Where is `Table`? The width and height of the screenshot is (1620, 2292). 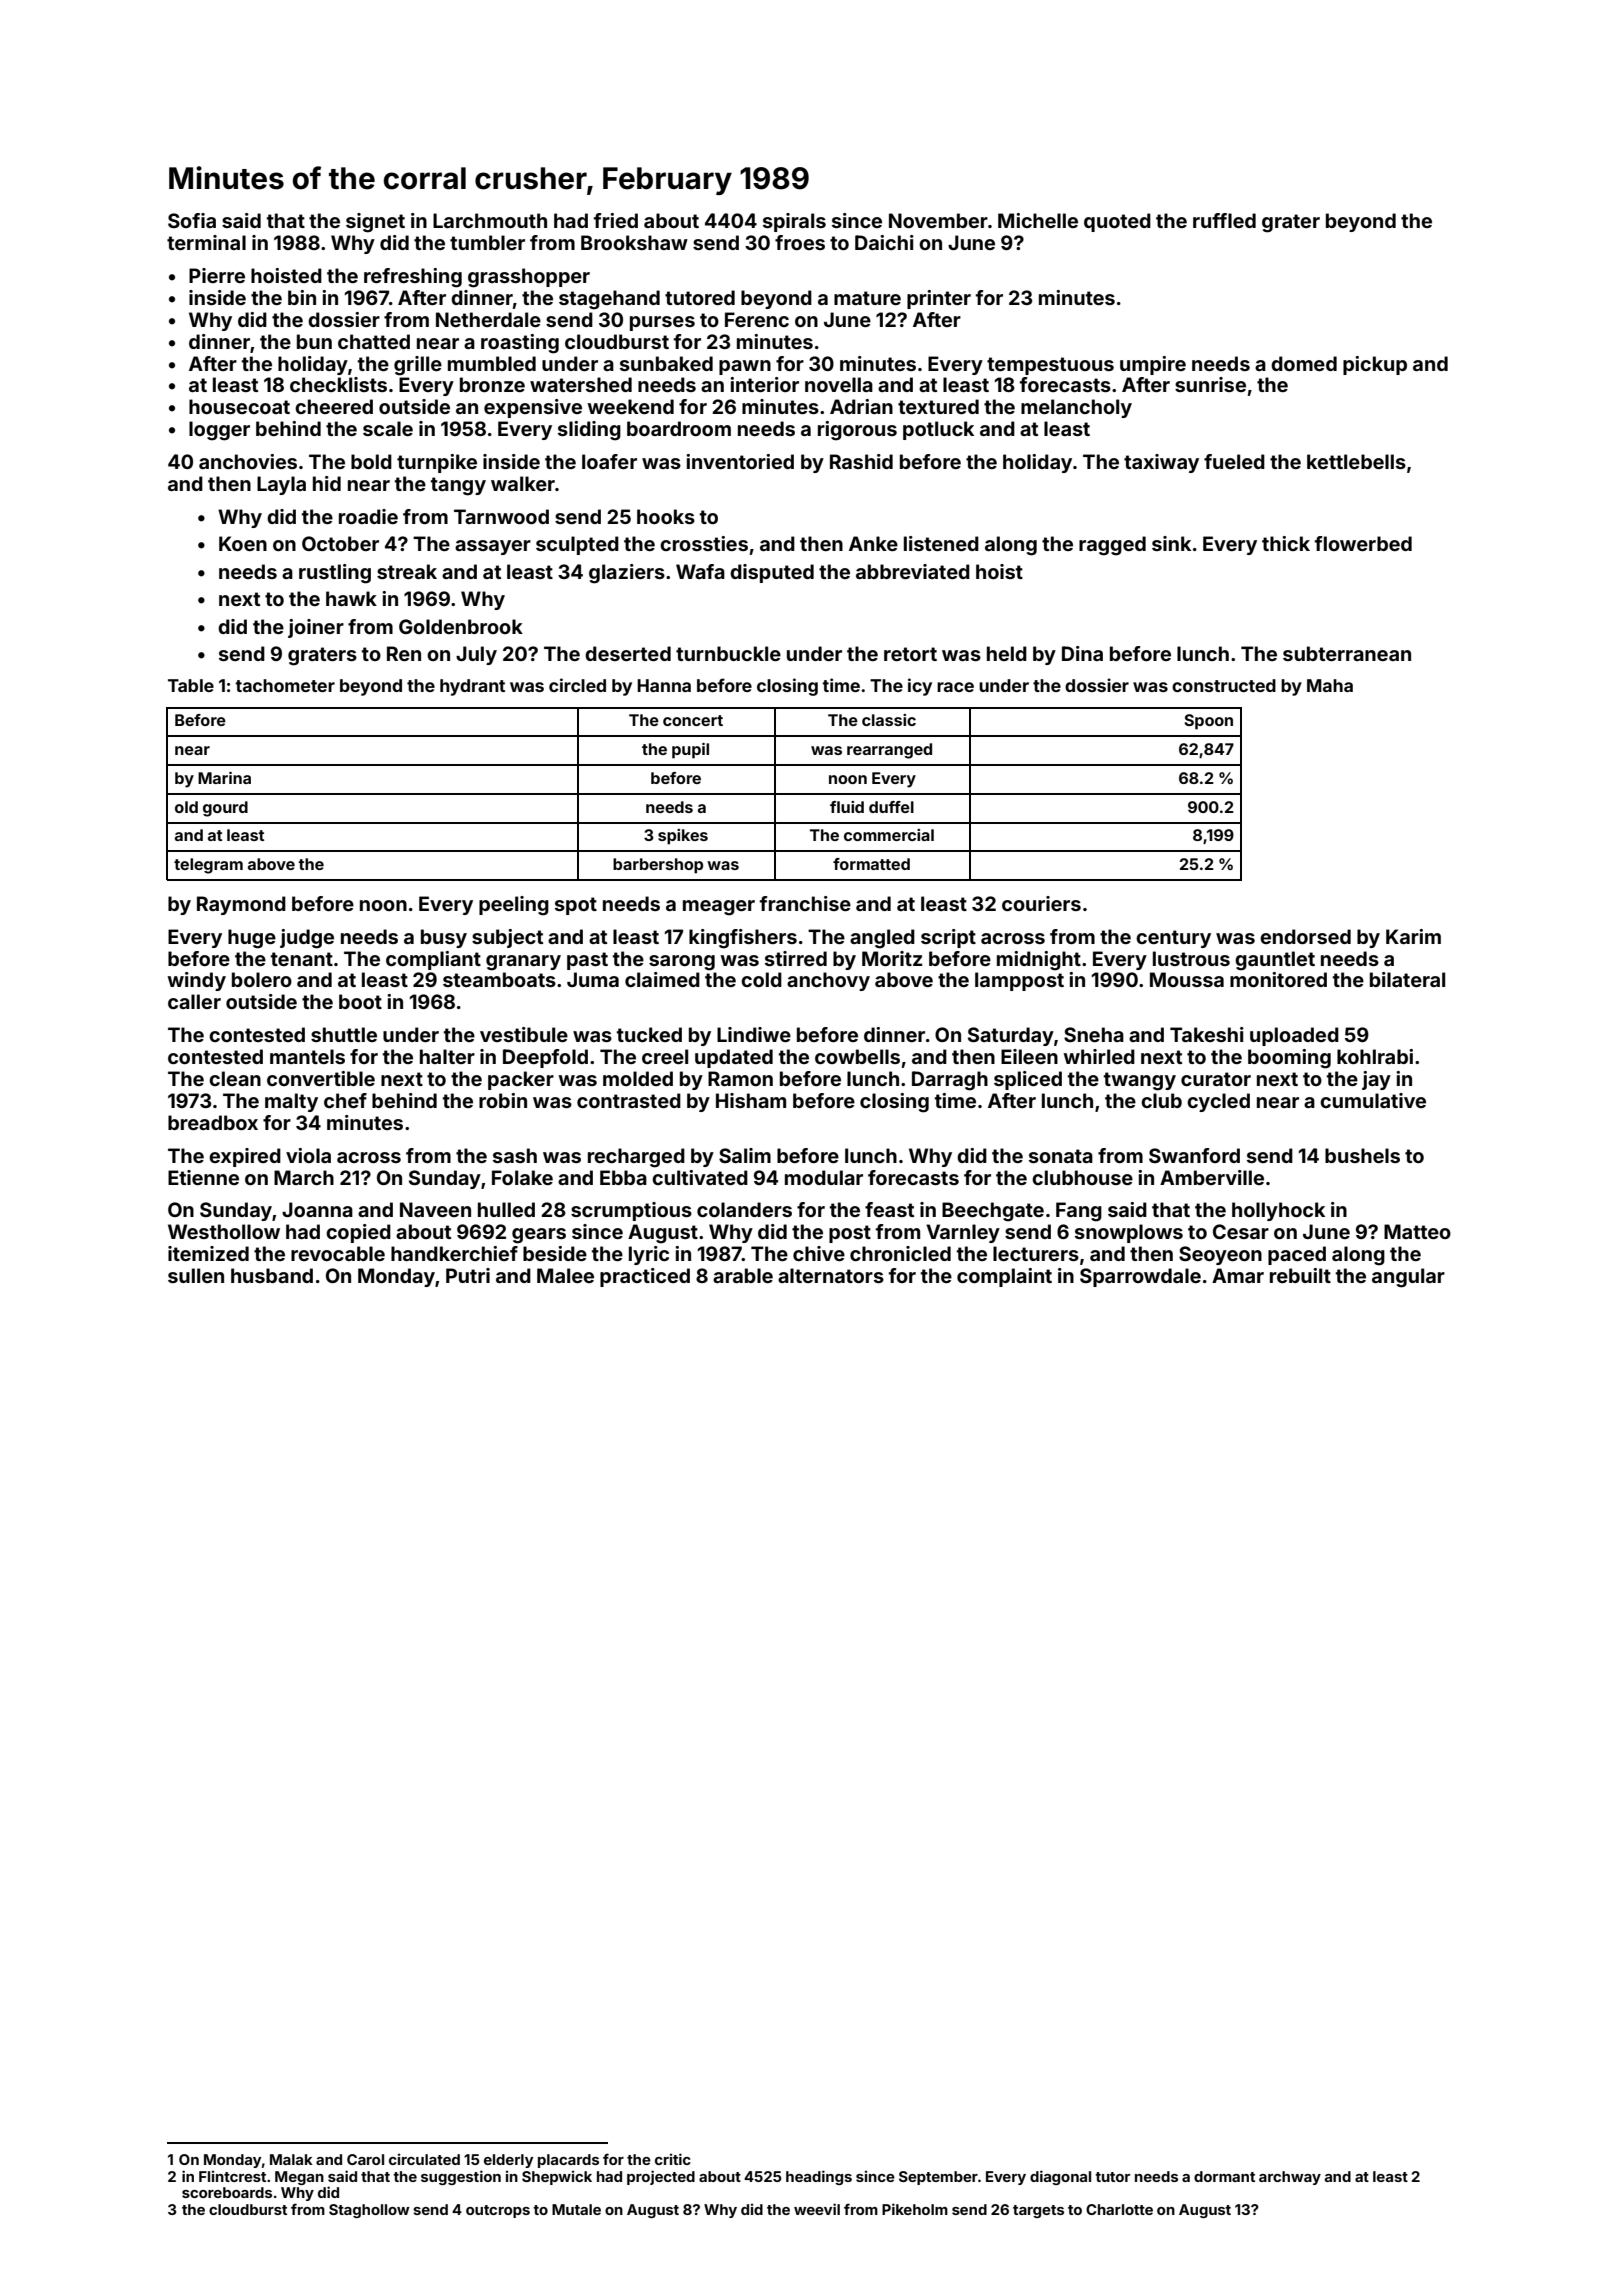 Table is located at coordinates (191, 685).
